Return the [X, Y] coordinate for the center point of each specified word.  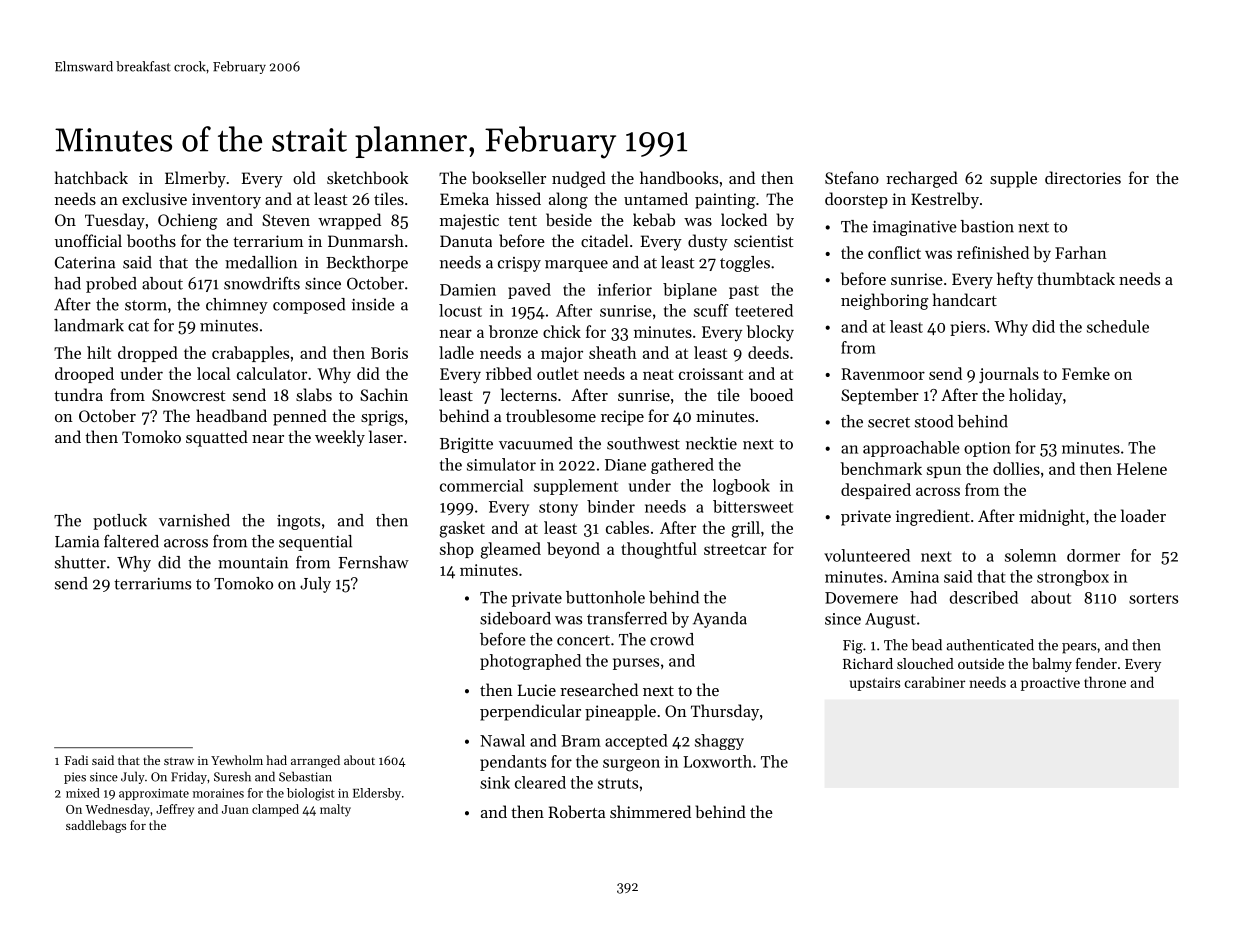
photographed [530, 662]
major [562, 355]
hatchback [91, 177]
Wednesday [117, 810]
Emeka [464, 198]
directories [1083, 177]
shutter [80, 562]
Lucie [537, 690]
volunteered [867, 555]
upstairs [875, 684]
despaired [876, 491]
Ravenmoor [883, 374]
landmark [89, 325]
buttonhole [605, 597]
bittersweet [753, 506]
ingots [298, 522]
